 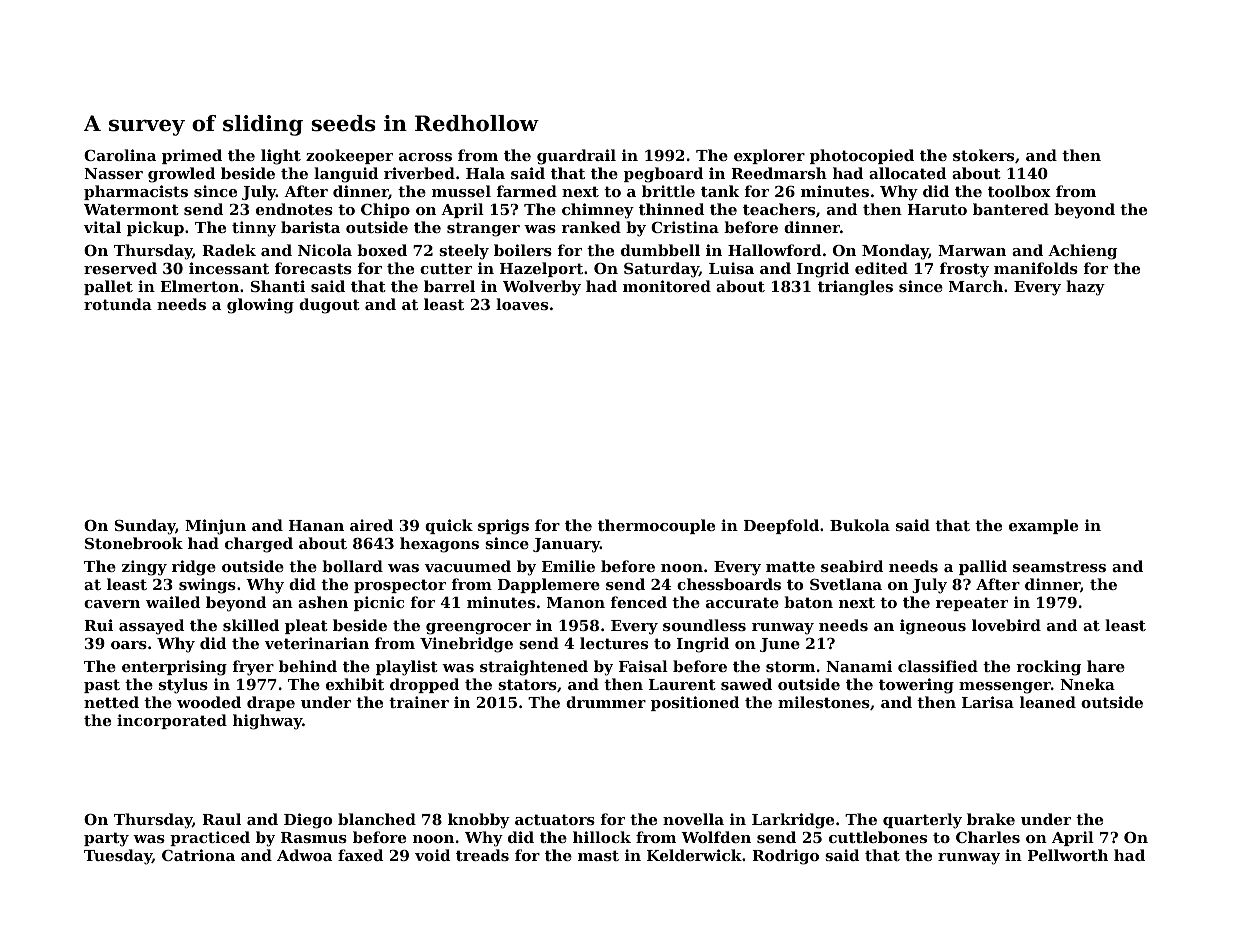 What do you see at coordinates (485, 173) in the document?
I see `Hala` at bounding box center [485, 173].
